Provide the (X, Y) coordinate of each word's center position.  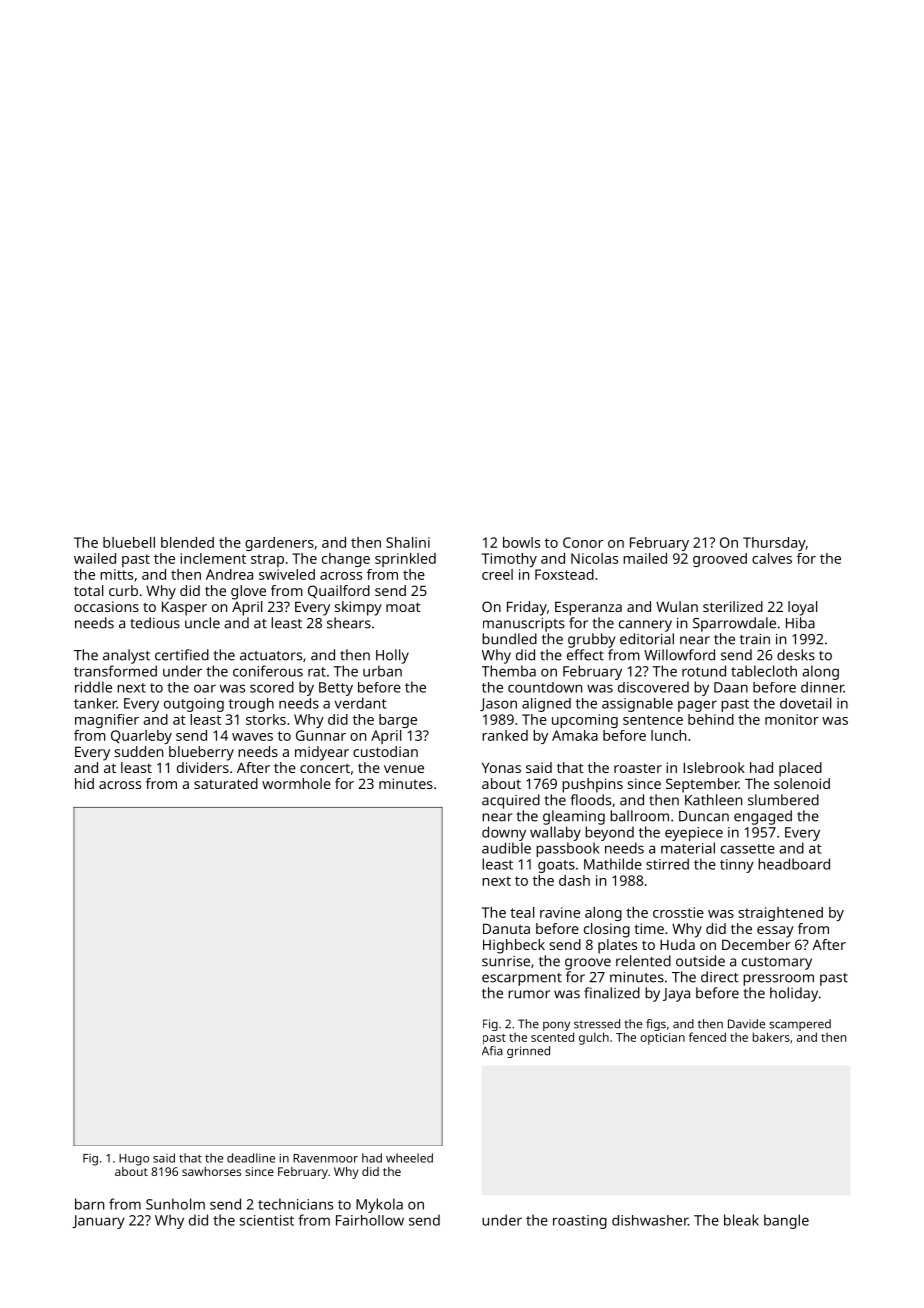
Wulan (677, 606)
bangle (786, 1221)
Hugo (134, 1160)
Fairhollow (370, 1220)
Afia (492, 1051)
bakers (771, 1037)
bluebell (129, 542)
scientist (267, 1220)
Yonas (501, 767)
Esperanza (588, 608)
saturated (226, 783)
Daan (731, 687)
